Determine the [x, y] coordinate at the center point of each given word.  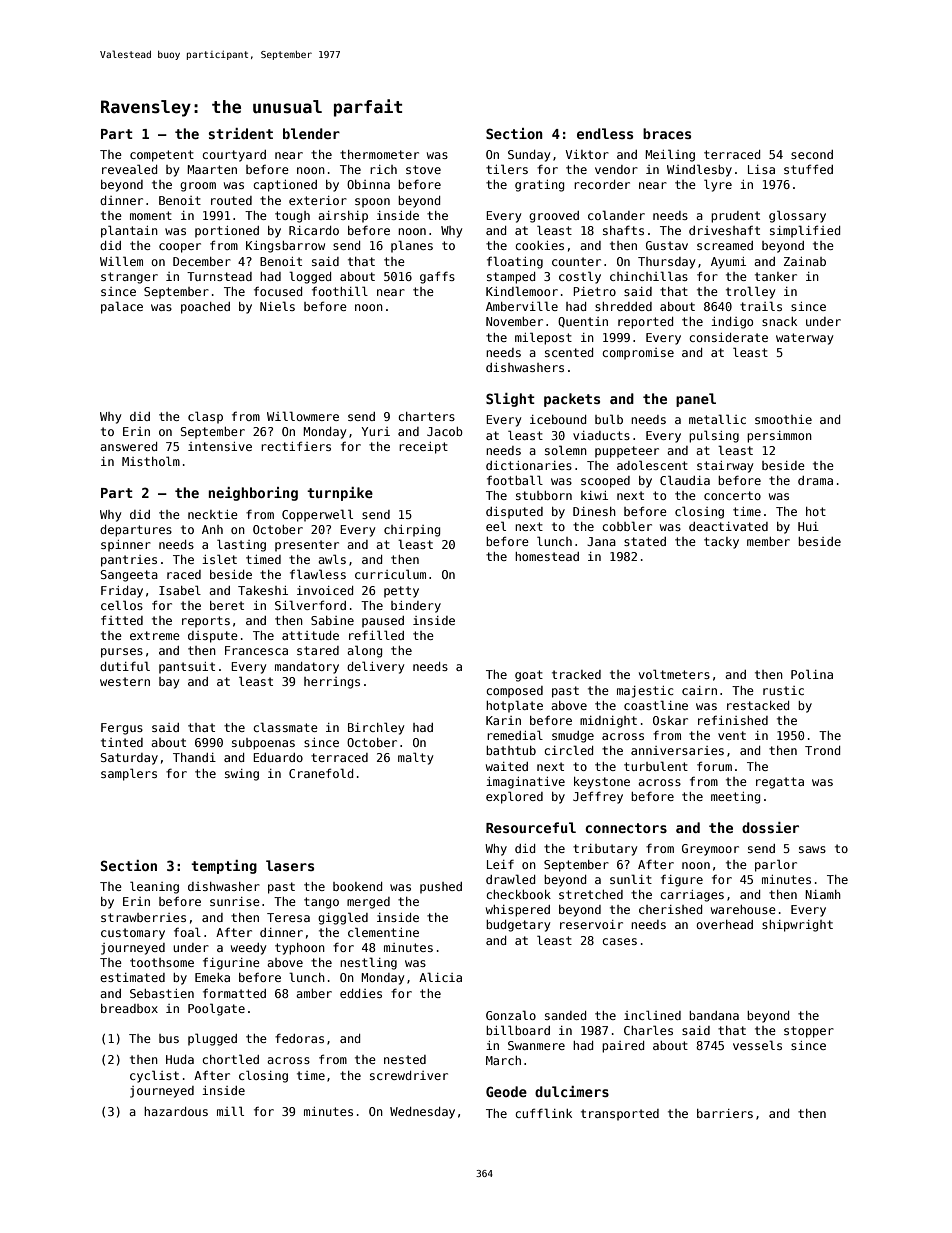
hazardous [176, 1111]
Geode [506, 1091]
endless [605, 133]
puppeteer [627, 452]
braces [667, 133]
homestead [547, 556]
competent [162, 156]
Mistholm [151, 461]
